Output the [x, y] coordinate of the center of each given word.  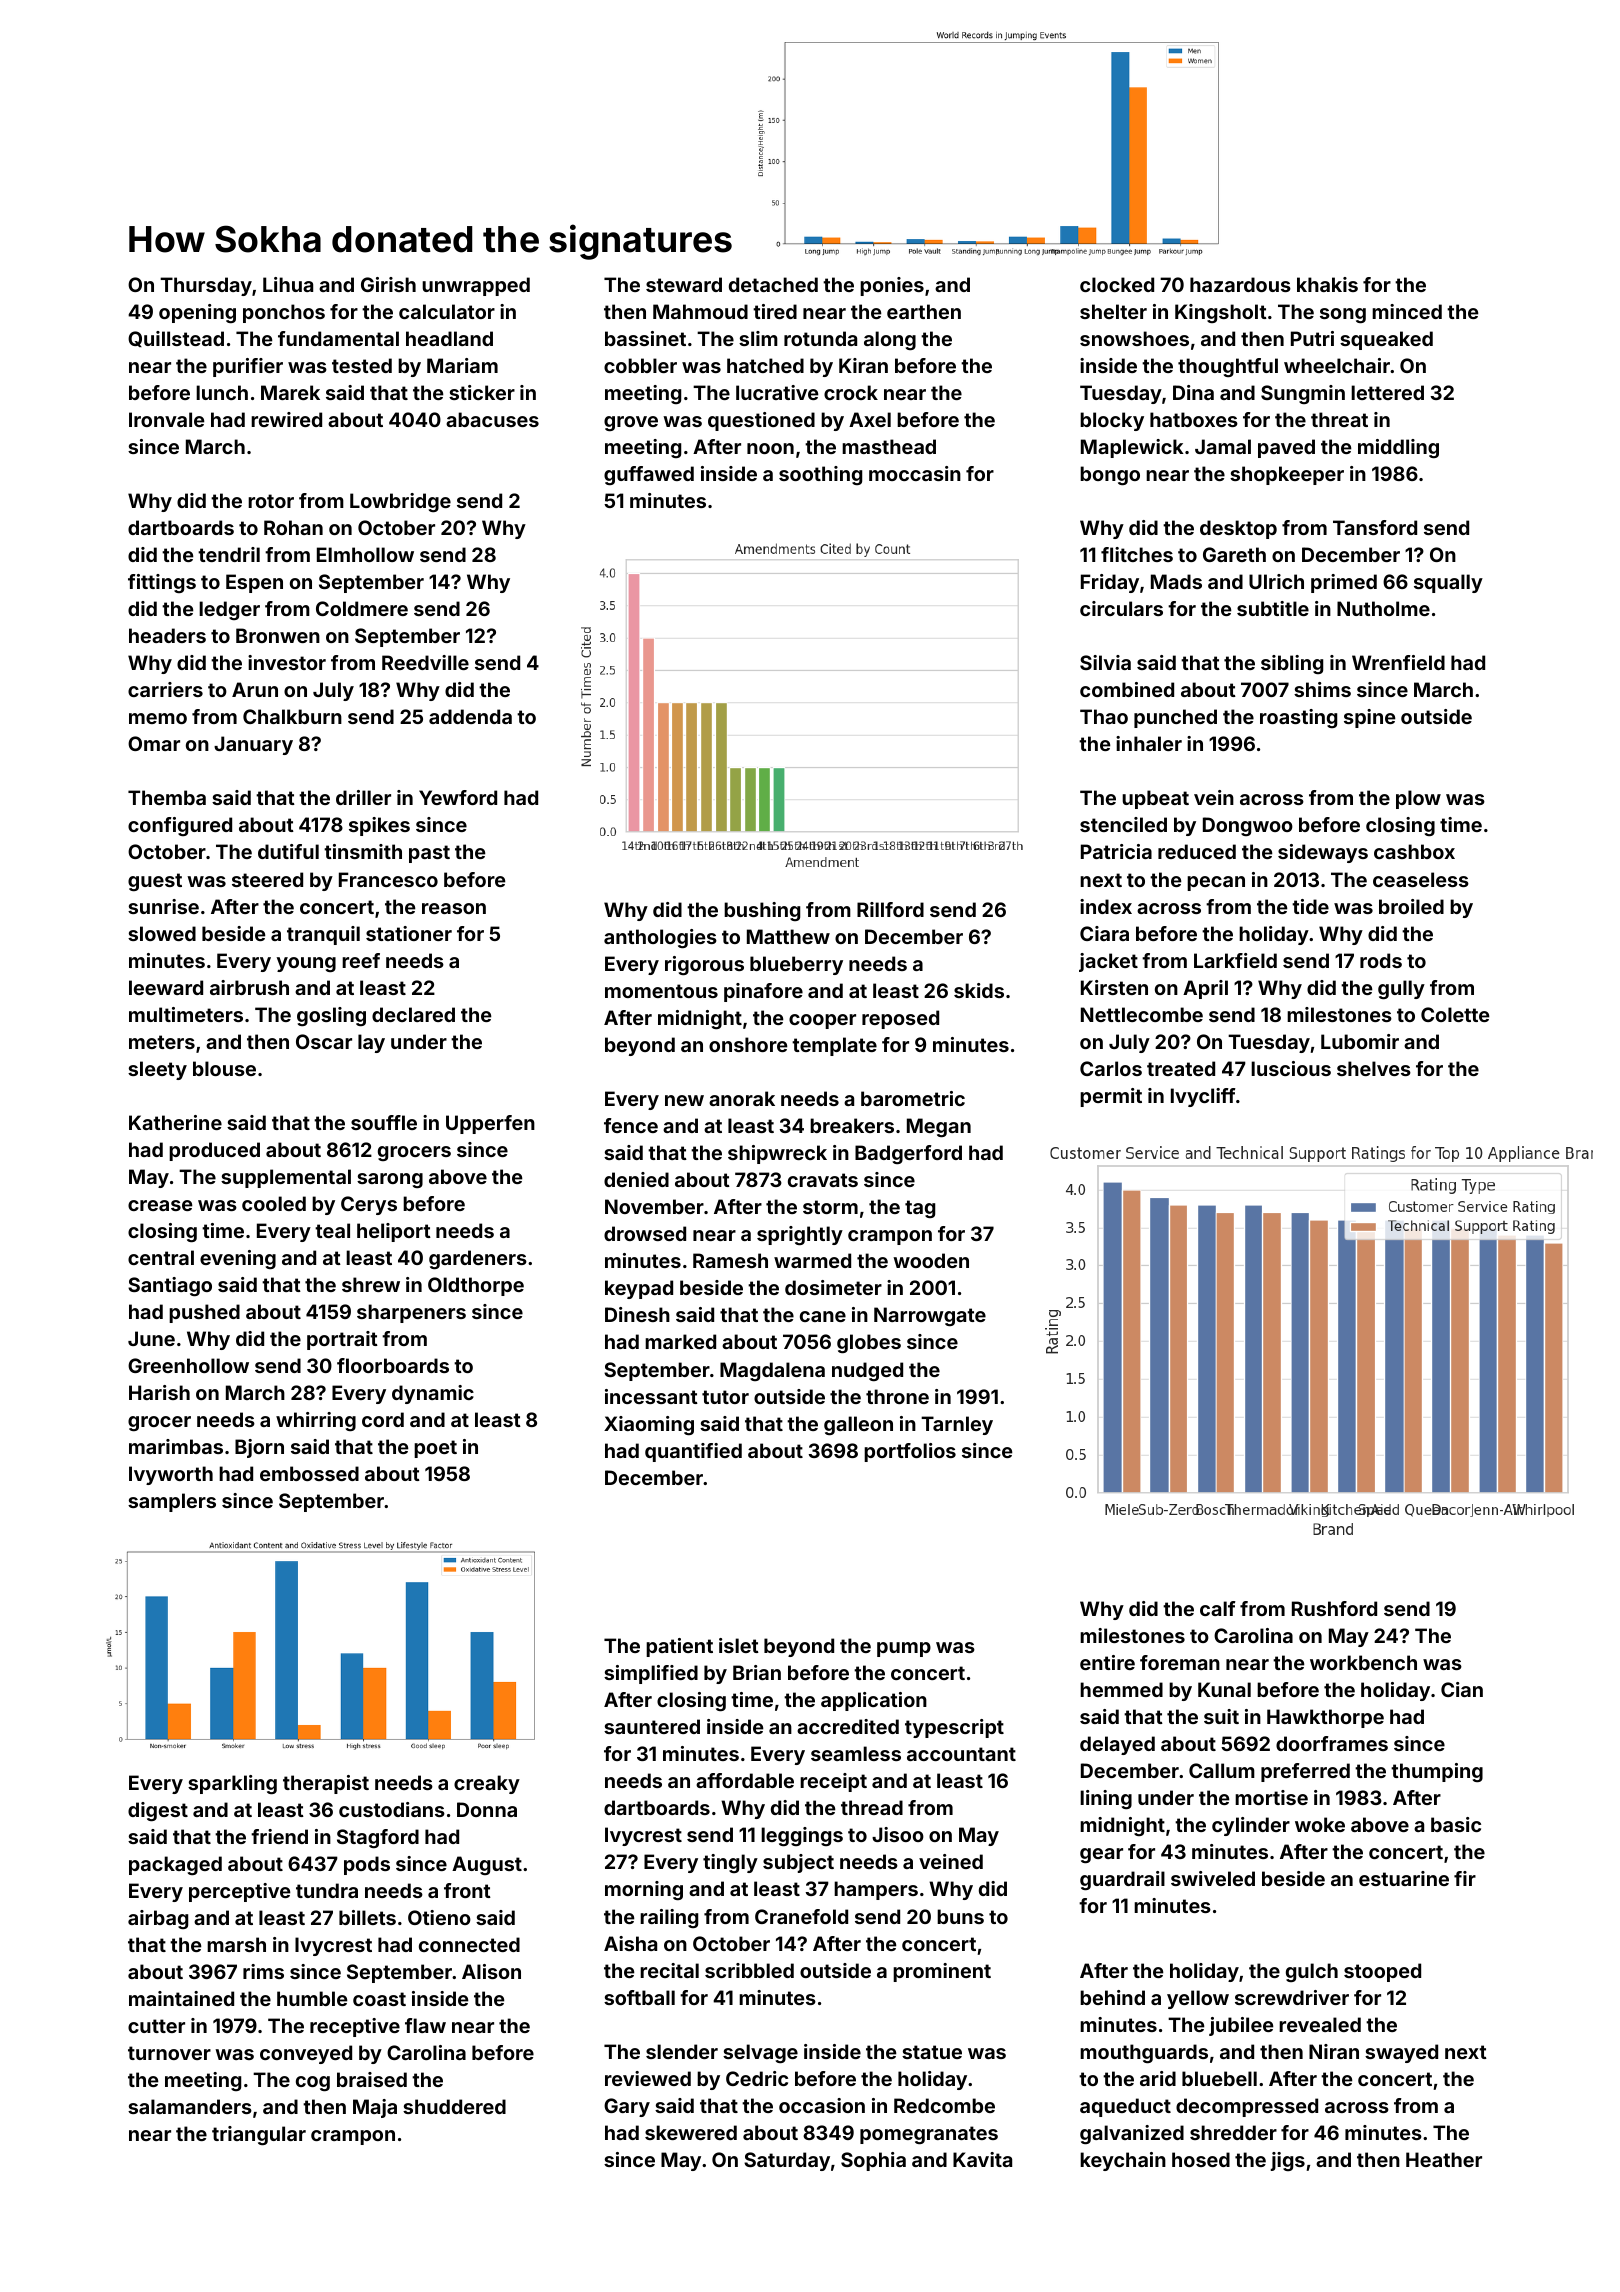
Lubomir [1360, 1041]
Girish [388, 284]
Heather [1444, 2159]
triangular [259, 2135]
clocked [1117, 284]
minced [1407, 311]
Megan [939, 1127]
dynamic [433, 1394]
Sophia [873, 2161]
